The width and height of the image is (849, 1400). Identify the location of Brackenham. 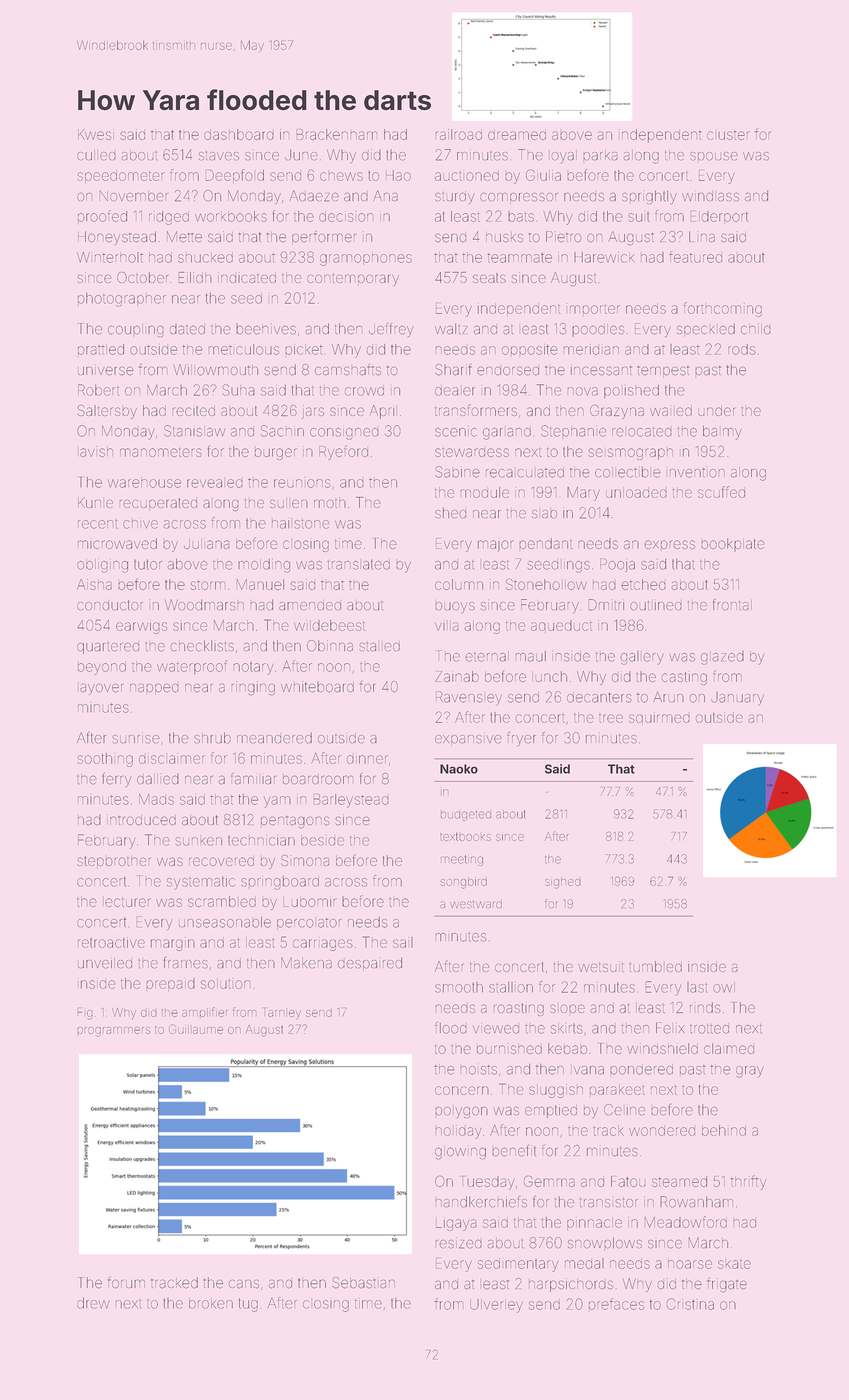
(337, 134).
